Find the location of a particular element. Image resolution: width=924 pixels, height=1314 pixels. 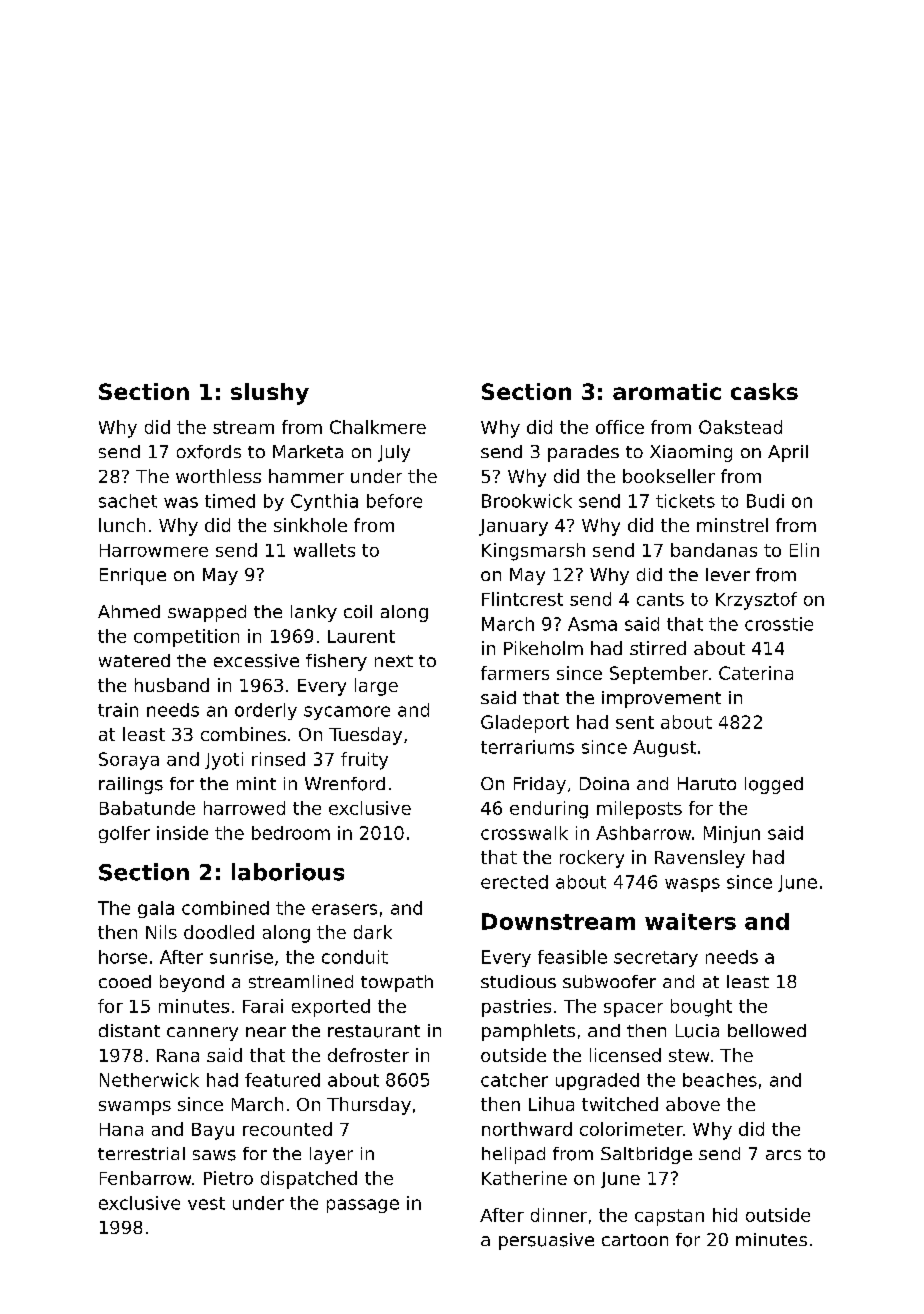

colorimeter is located at coordinates (631, 1129).
